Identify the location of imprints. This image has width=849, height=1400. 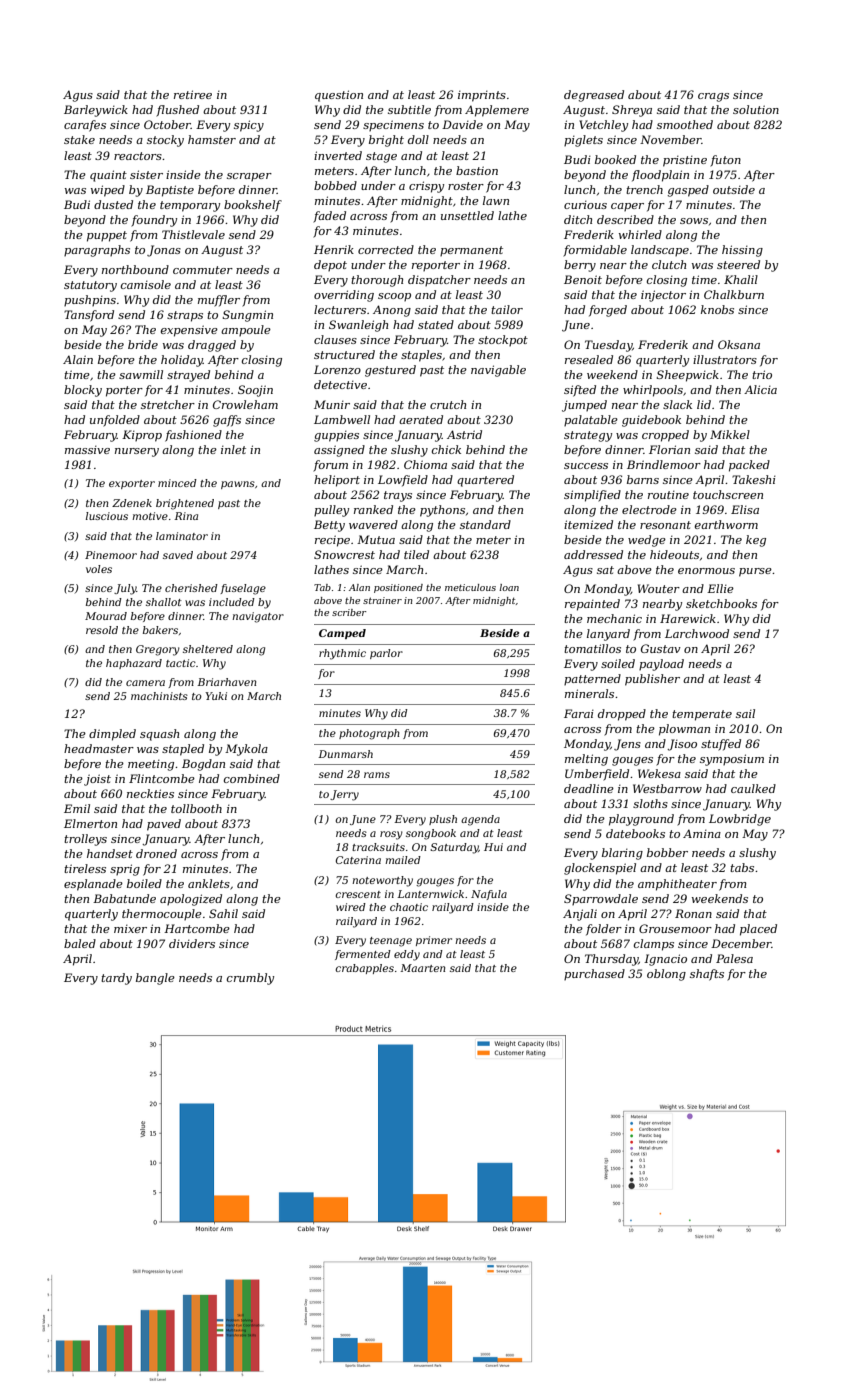
(482, 96).
